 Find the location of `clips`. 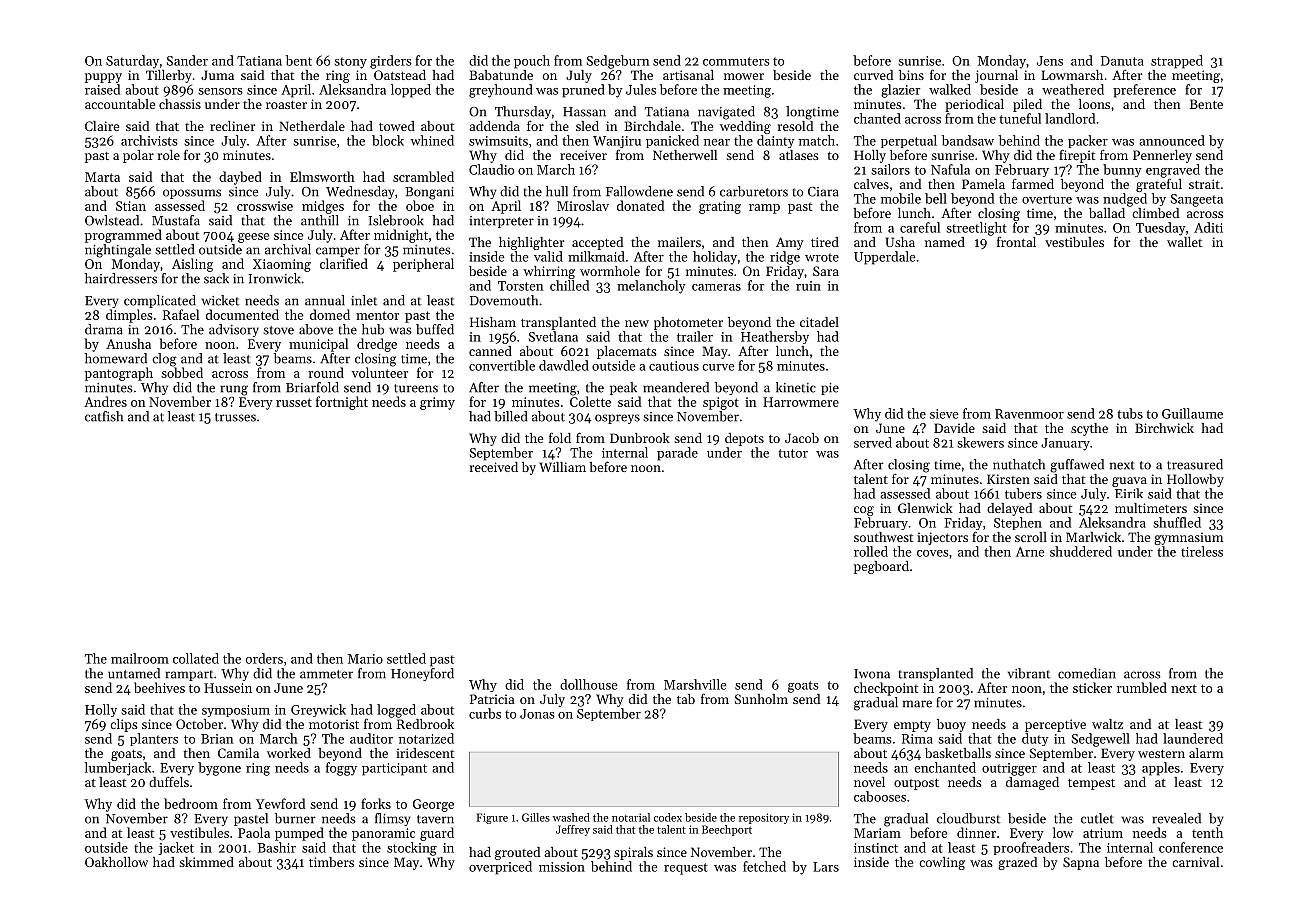

clips is located at coordinates (124, 725).
